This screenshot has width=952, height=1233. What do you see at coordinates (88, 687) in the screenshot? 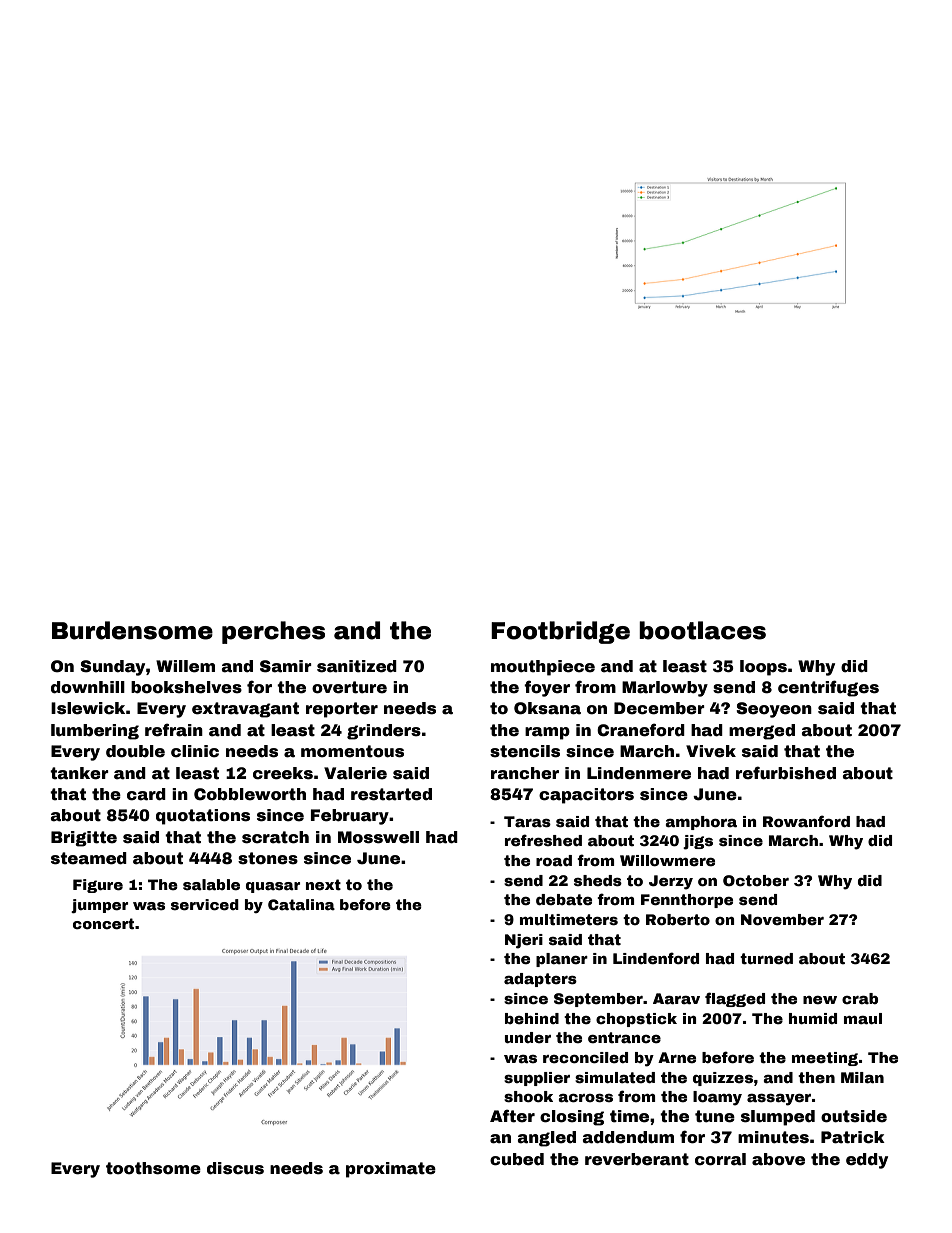
I see `downhill` at bounding box center [88, 687].
